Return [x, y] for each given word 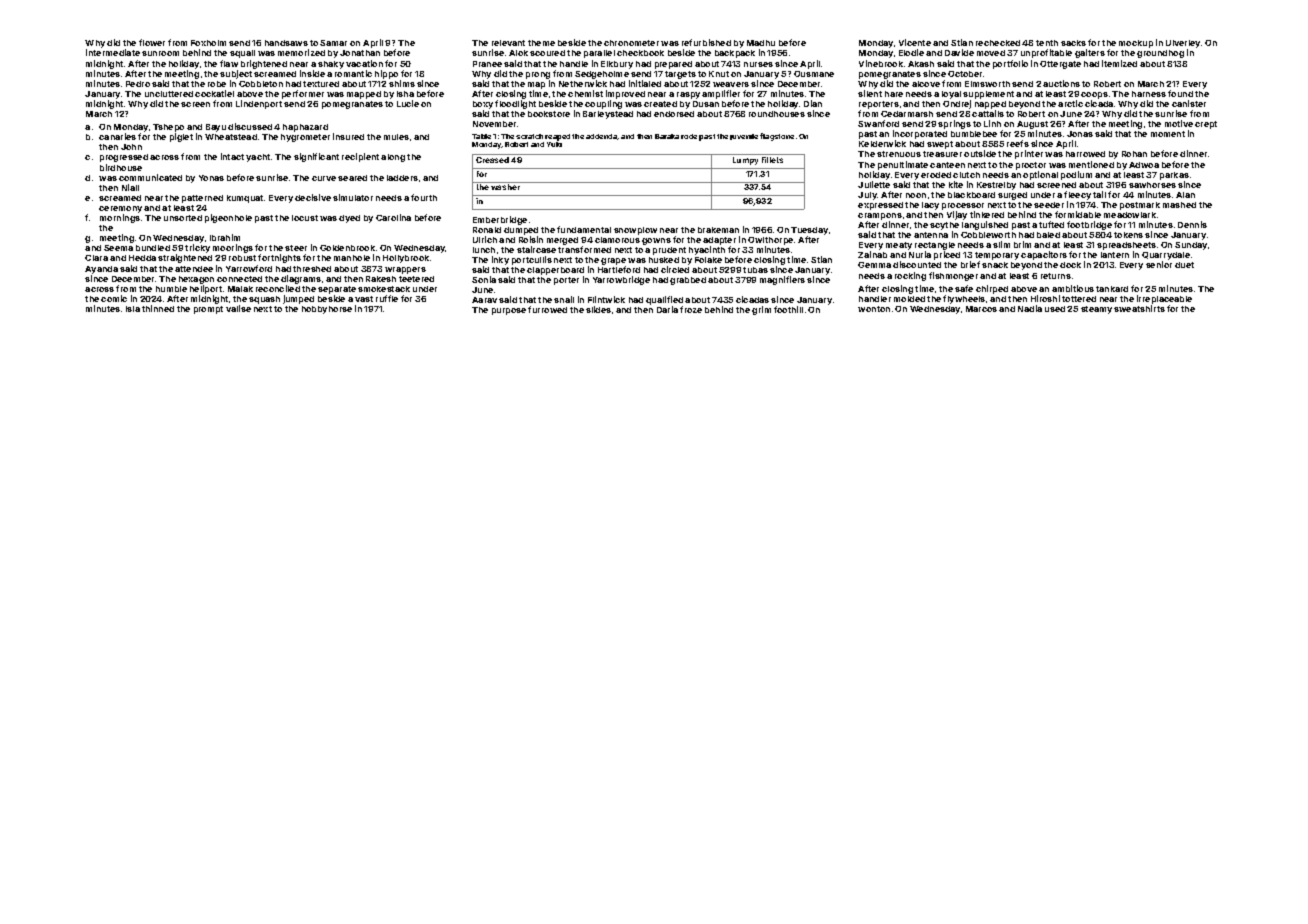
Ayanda [101, 270]
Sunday [1191, 246]
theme [541, 43]
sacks [1073, 43]
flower [152, 42]
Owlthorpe [770, 241]
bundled [153, 248]
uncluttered [169, 94]
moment [1168, 134]
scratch [529, 136]
